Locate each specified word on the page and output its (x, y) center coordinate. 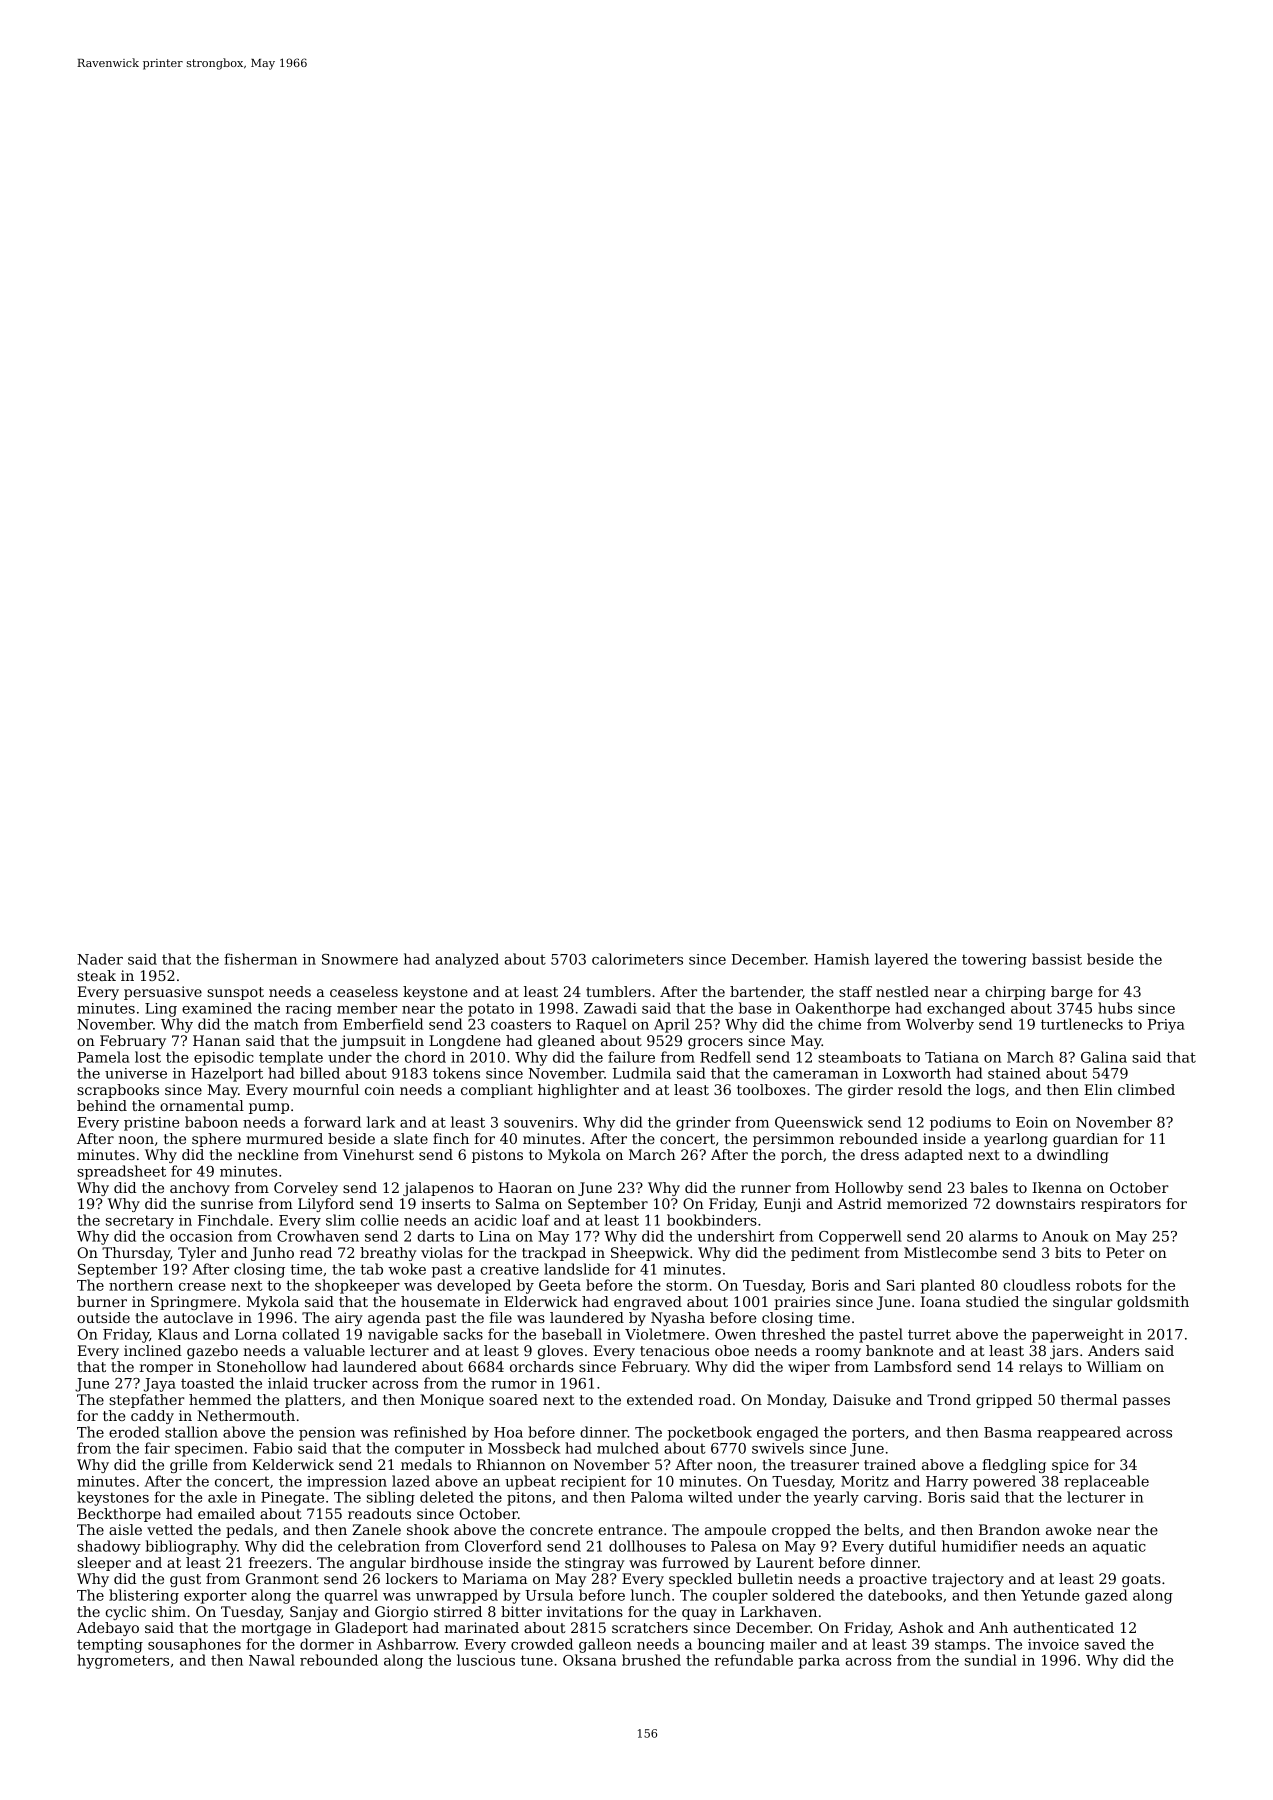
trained (890, 1464)
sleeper (104, 1564)
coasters (521, 1024)
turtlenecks (1082, 1024)
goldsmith (1153, 1303)
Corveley (306, 1189)
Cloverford (503, 1546)
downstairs (1035, 1203)
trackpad (554, 1254)
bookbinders (712, 1220)
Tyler (197, 1254)
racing (309, 1010)
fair (157, 1448)
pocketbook (709, 1433)
